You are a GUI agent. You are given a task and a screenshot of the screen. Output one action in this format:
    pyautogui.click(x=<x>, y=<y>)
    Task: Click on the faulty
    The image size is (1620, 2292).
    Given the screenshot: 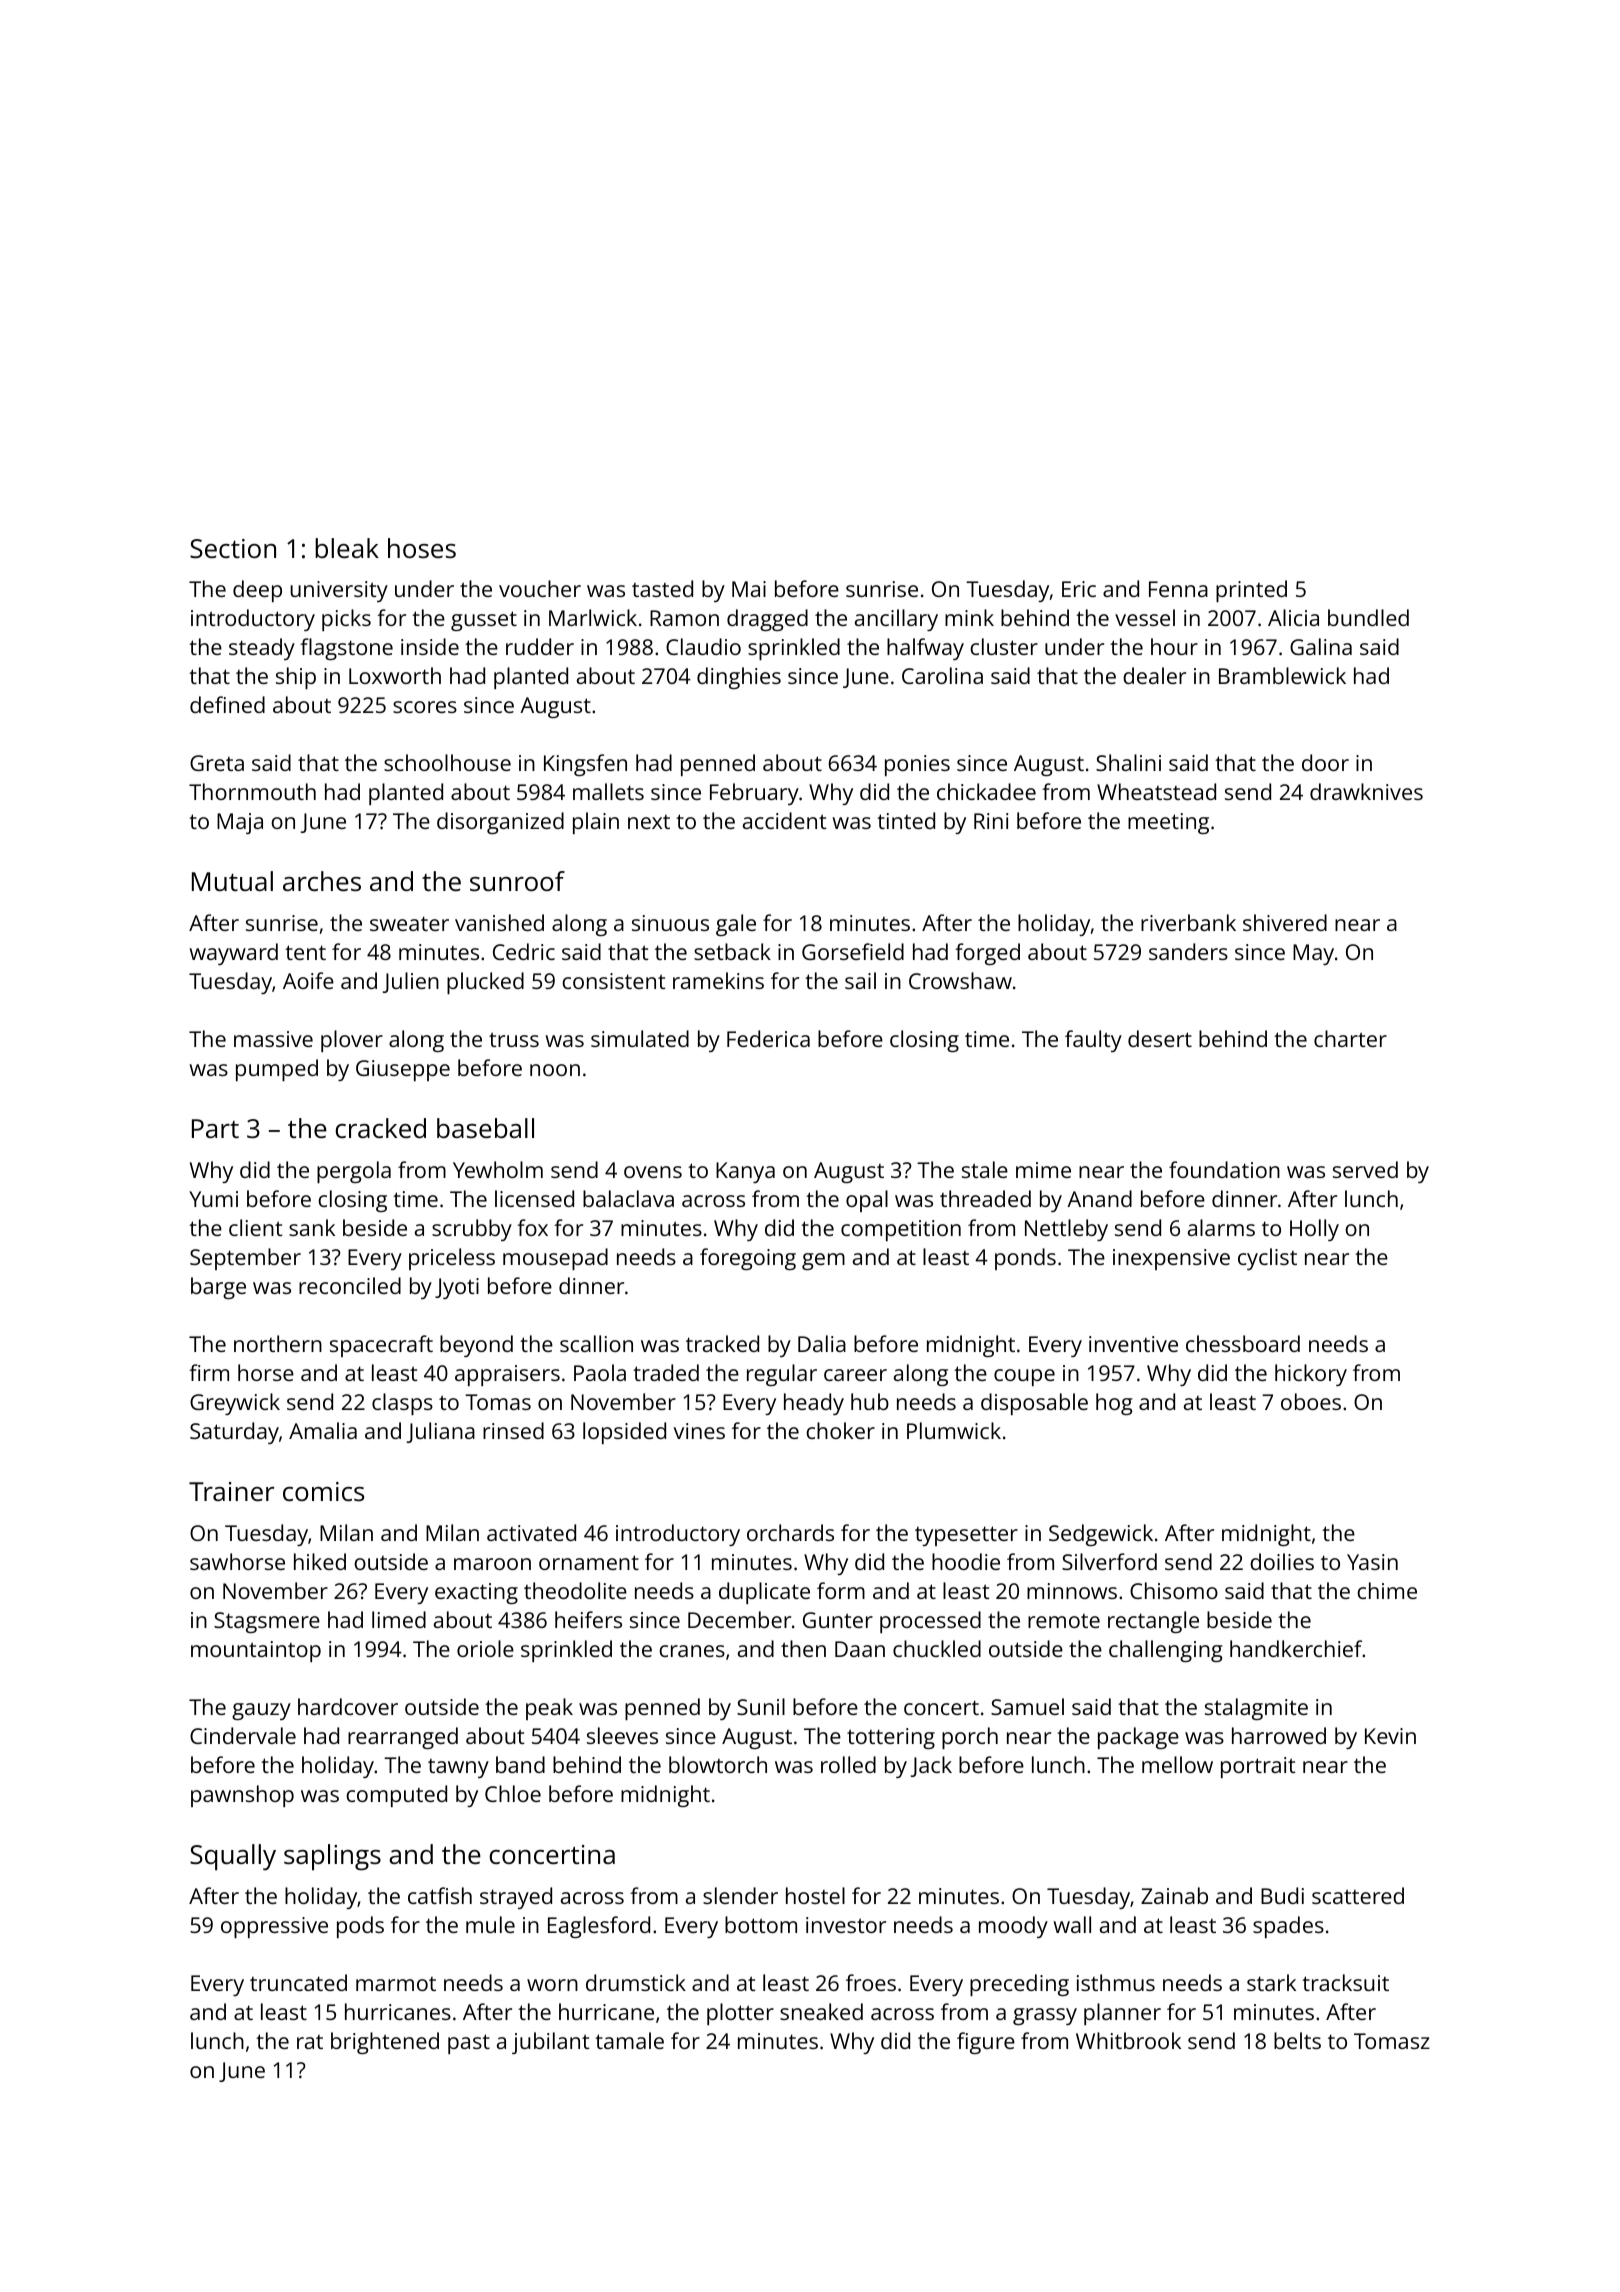 What is the action you would take?
    pyautogui.click(x=1093, y=1041)
